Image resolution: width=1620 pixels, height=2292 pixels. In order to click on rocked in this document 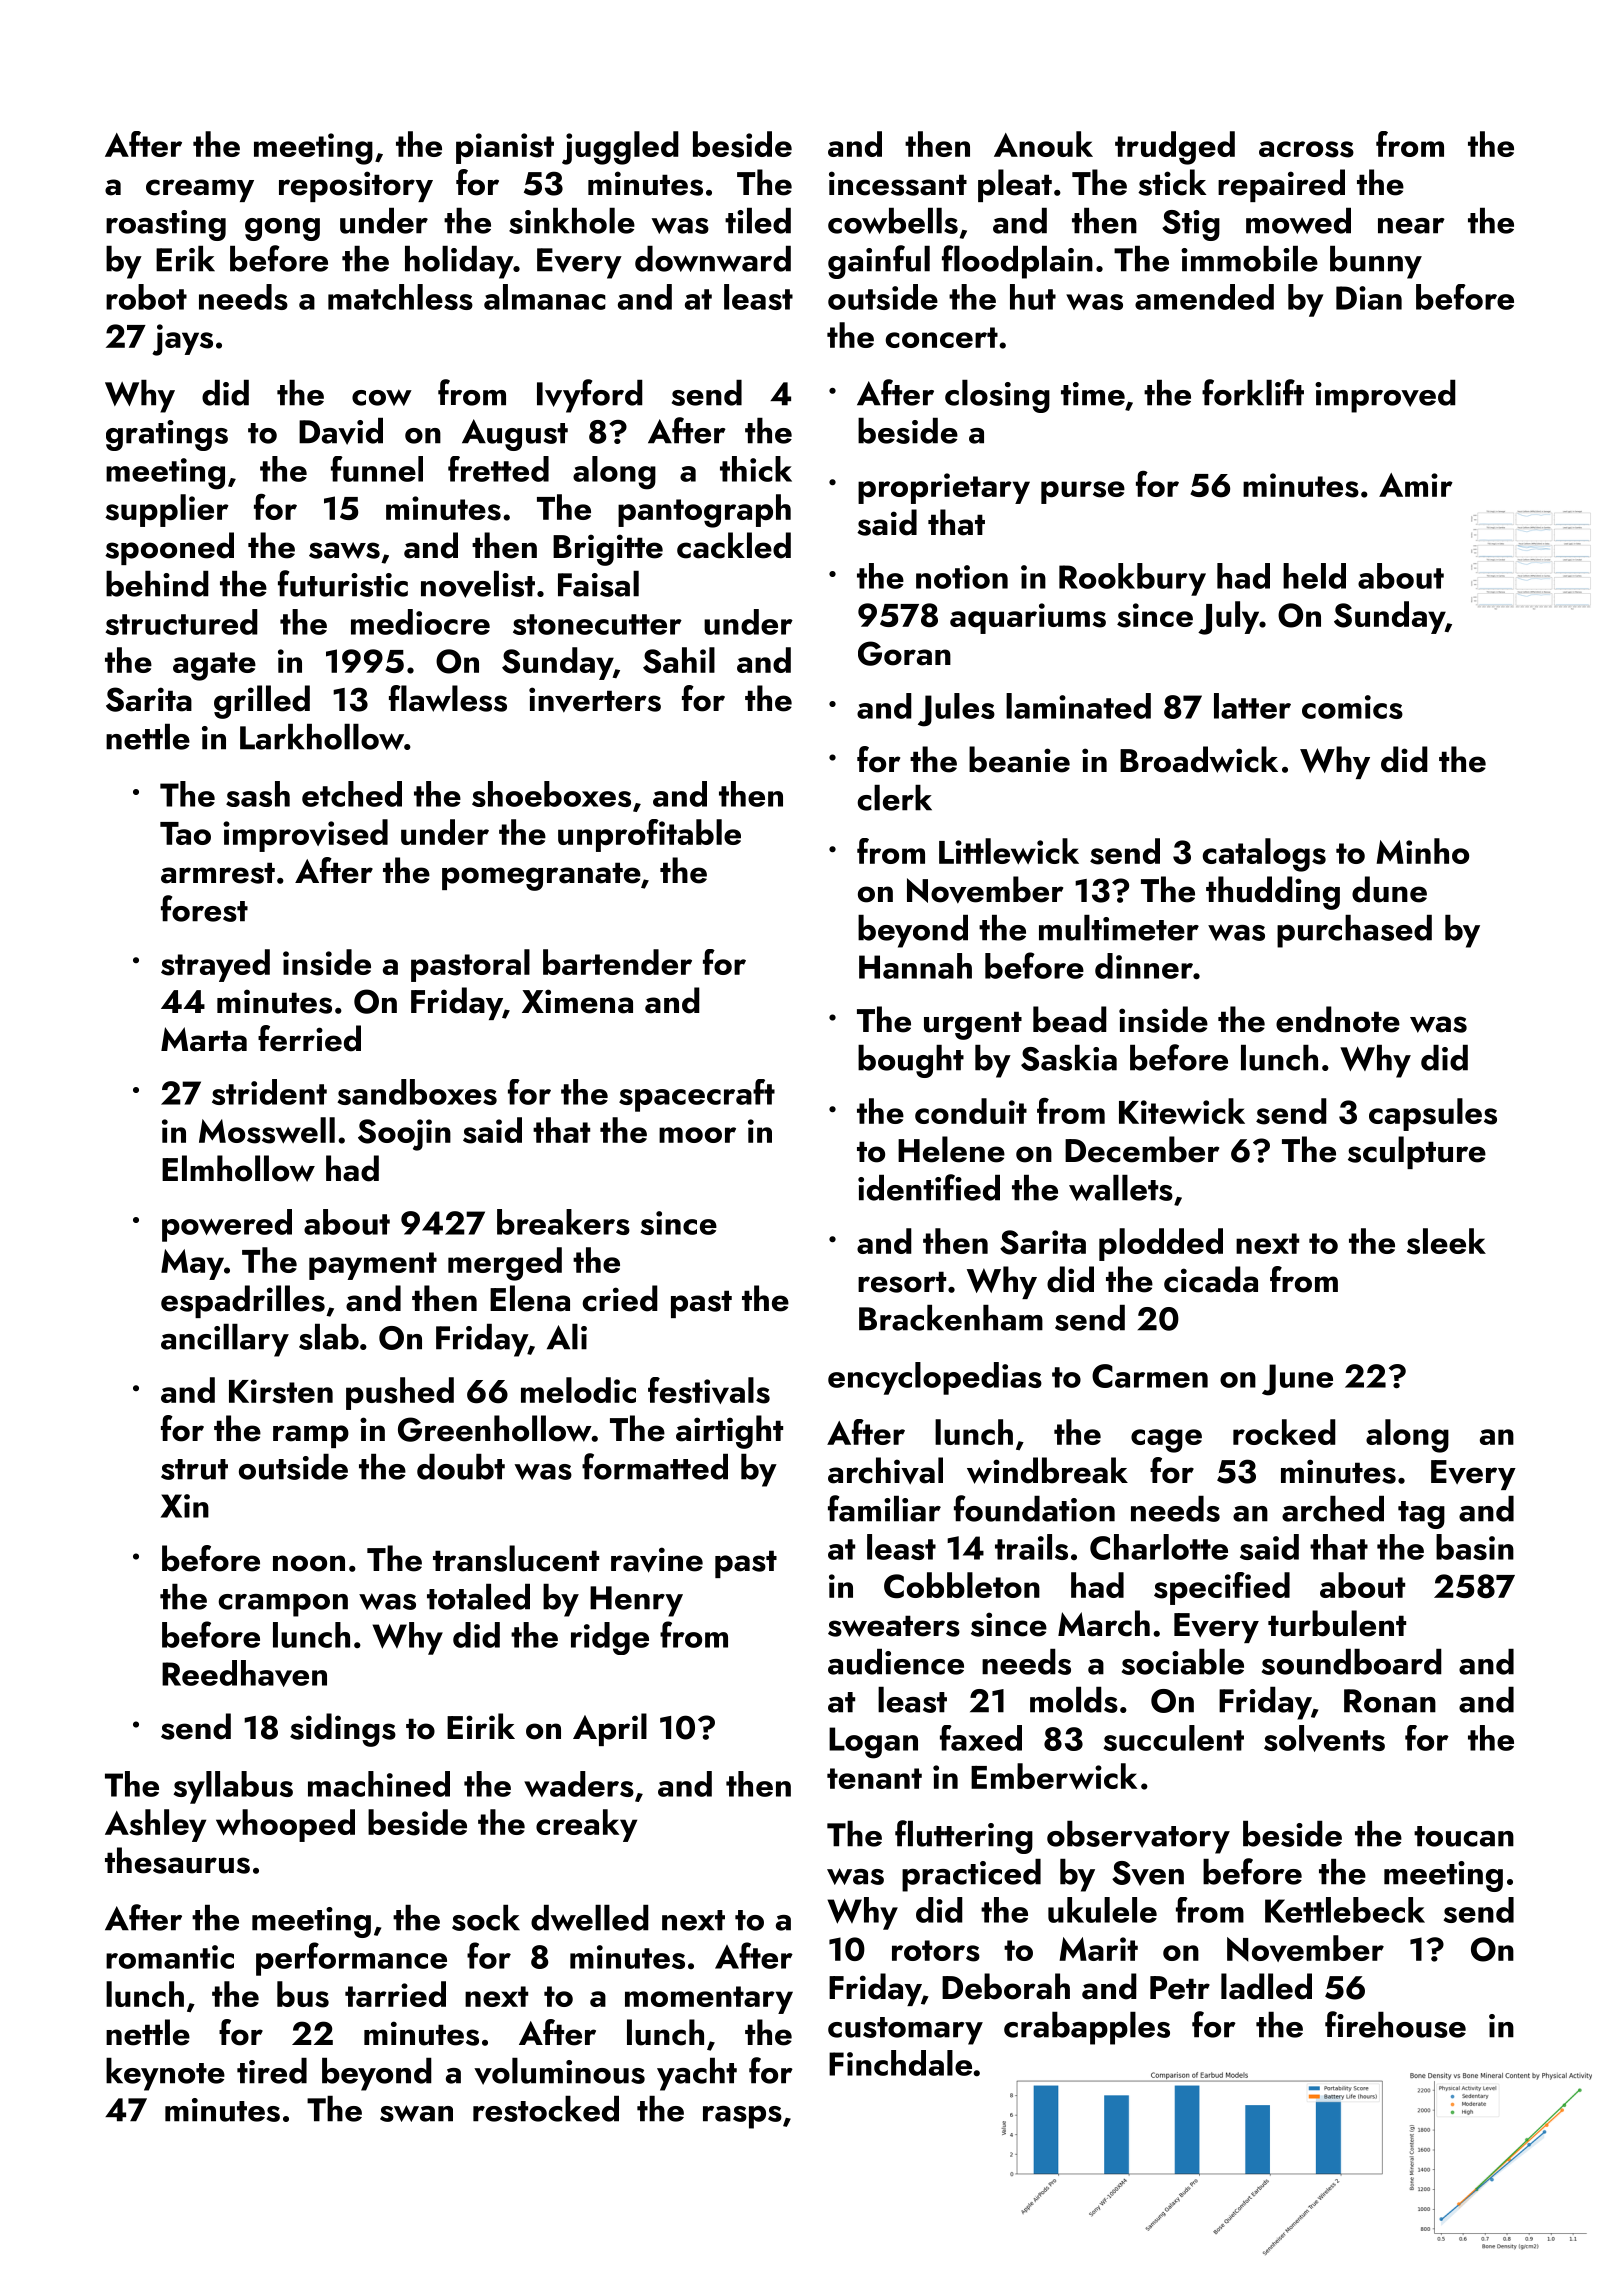, I will do `click(1284, 1432)`.
